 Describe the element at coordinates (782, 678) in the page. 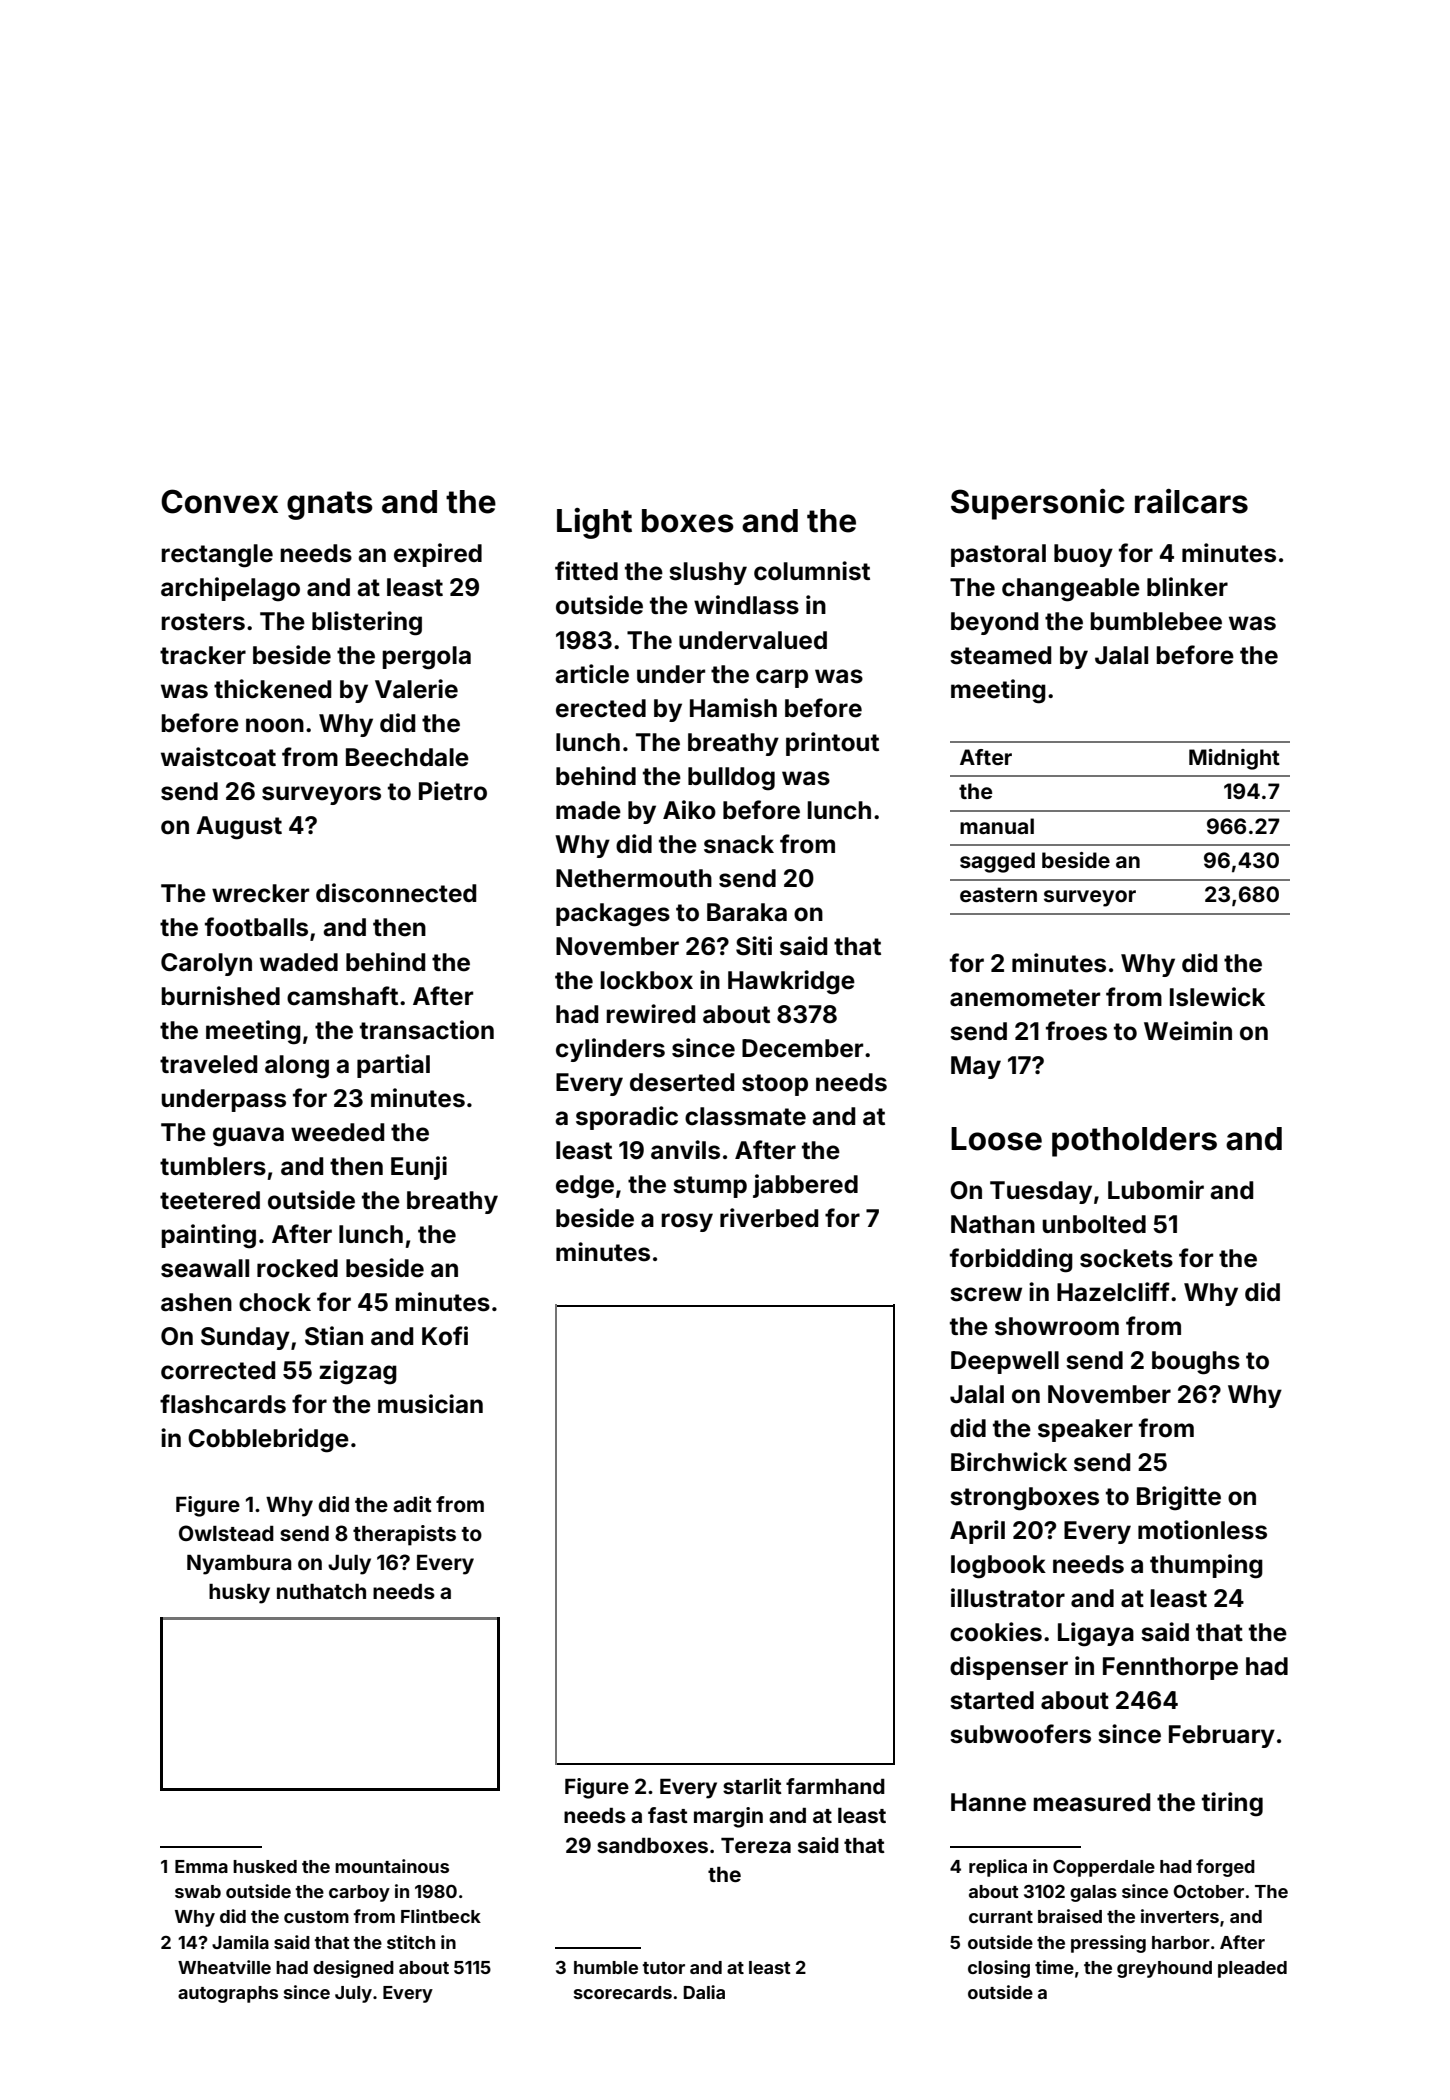

I see `carp` at that location.
